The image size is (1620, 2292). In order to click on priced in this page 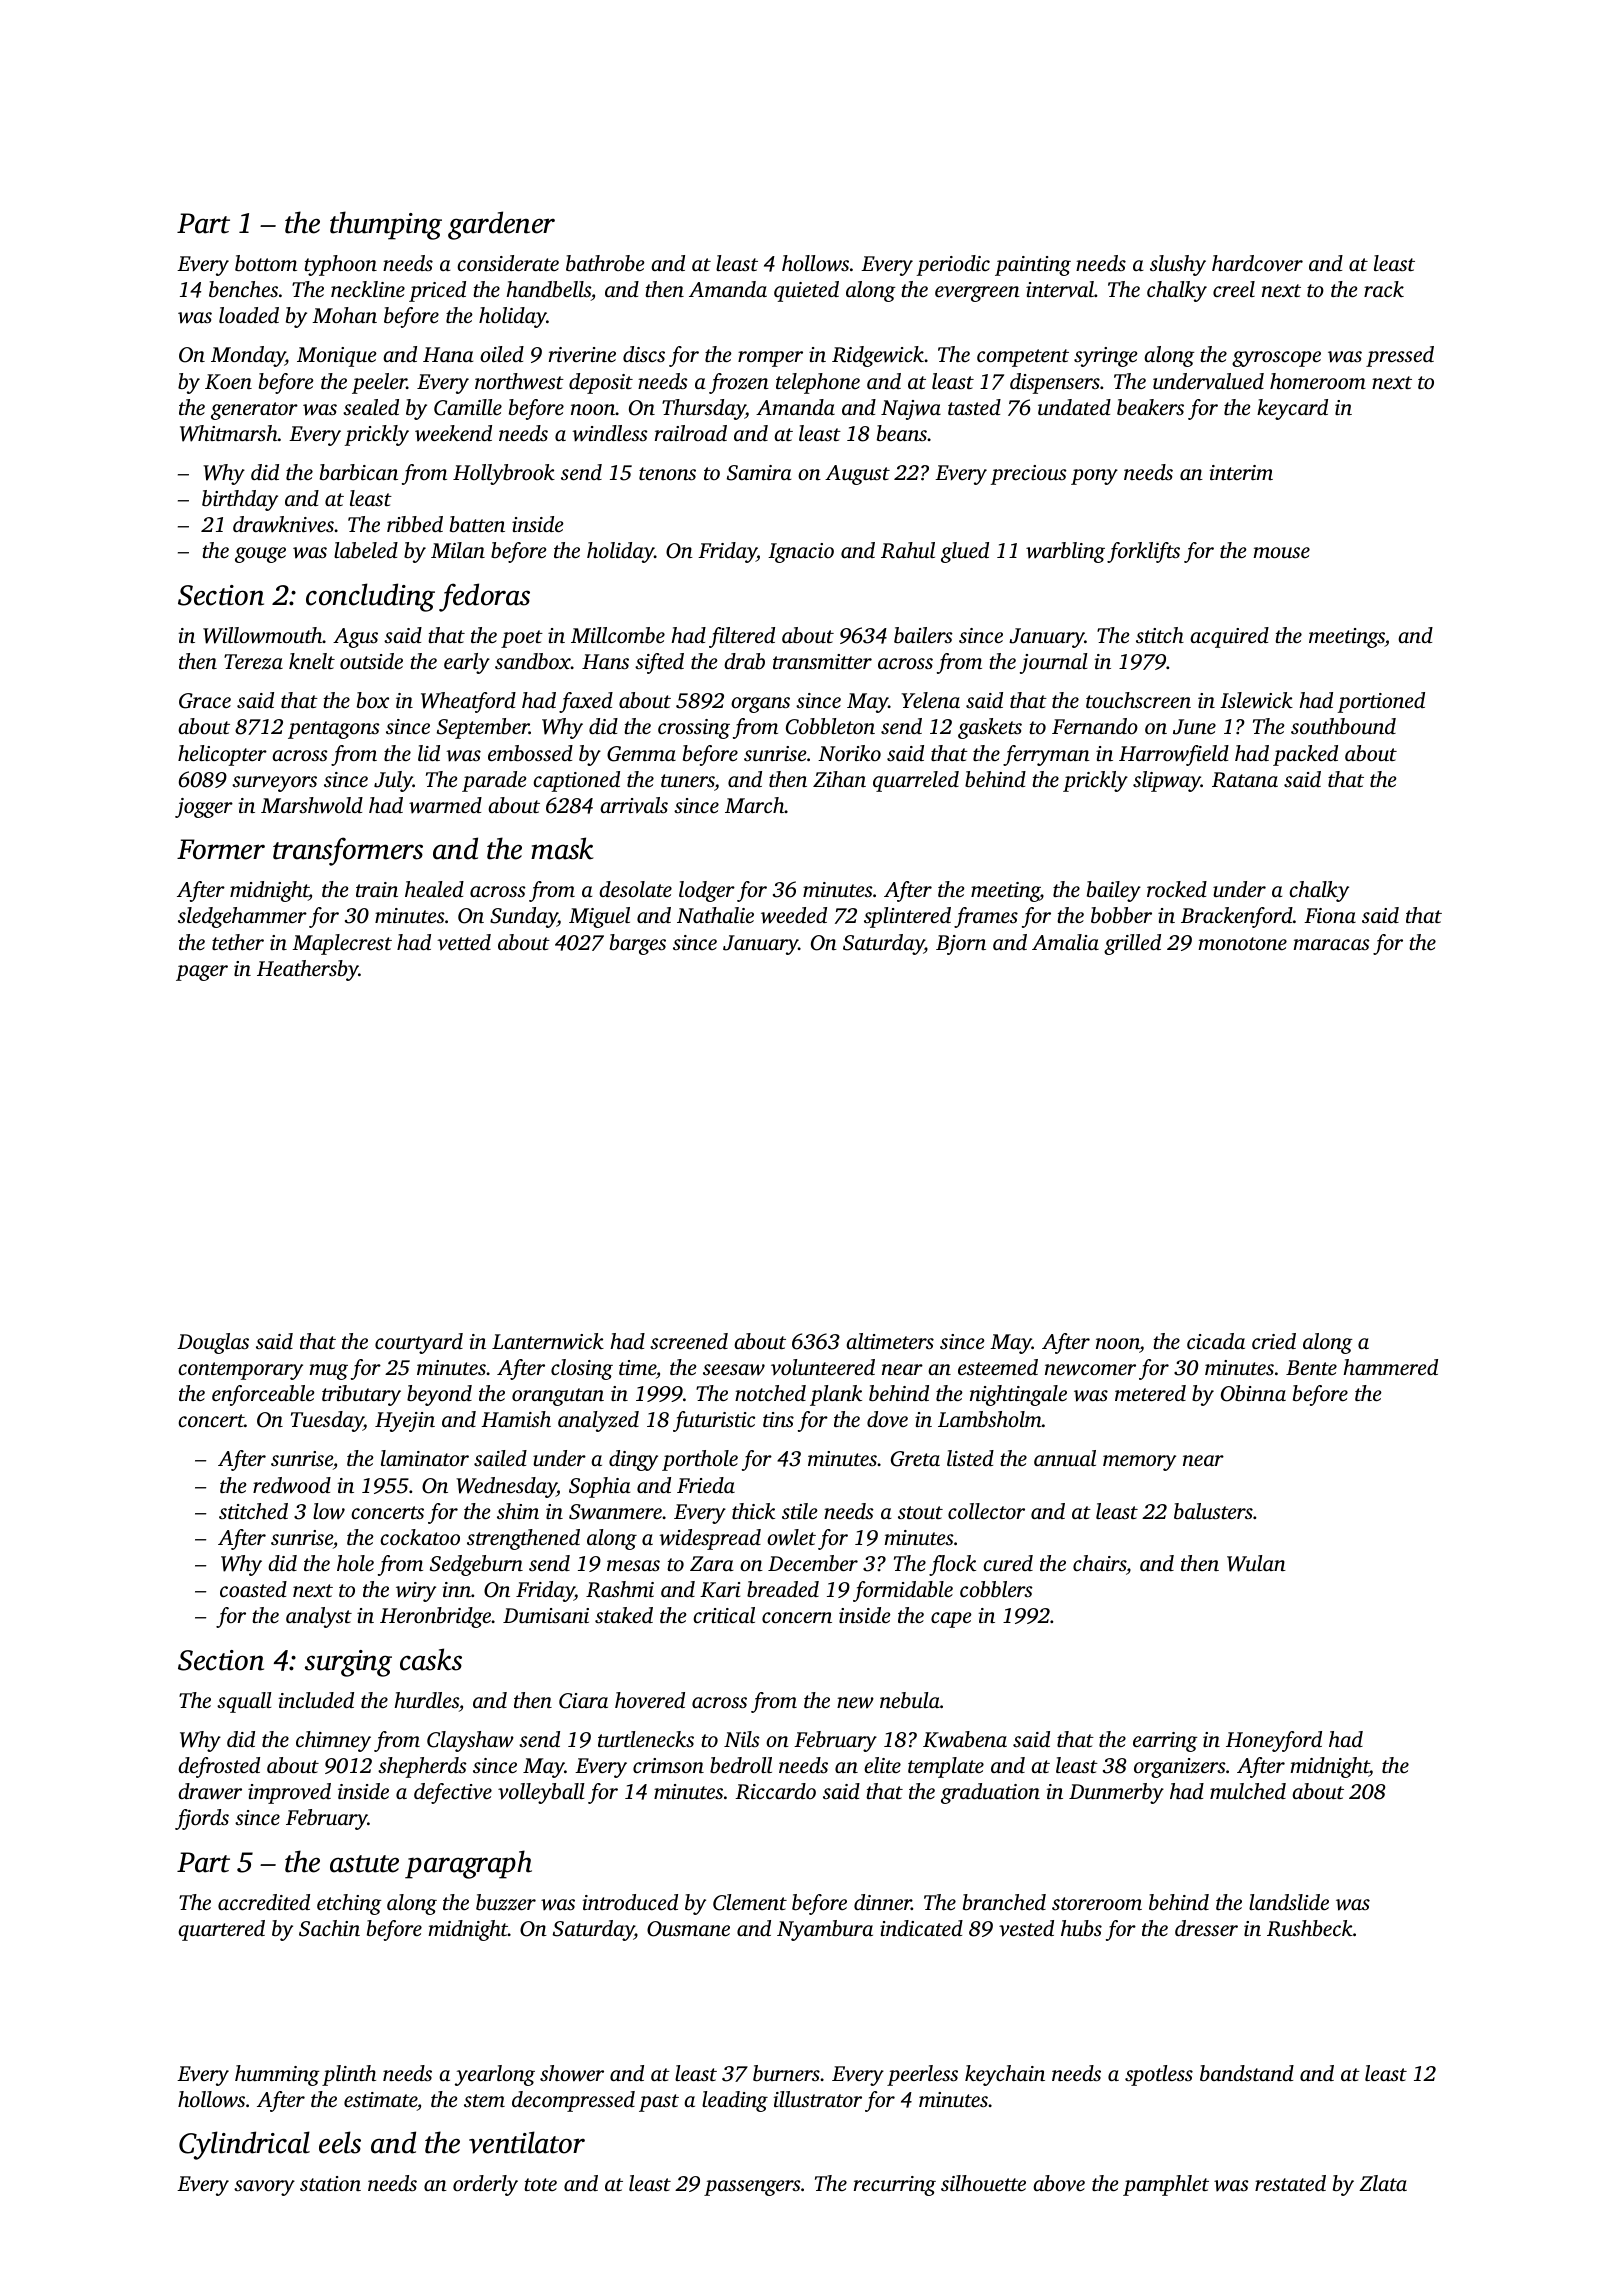, I will do `click(437, 291)`.
